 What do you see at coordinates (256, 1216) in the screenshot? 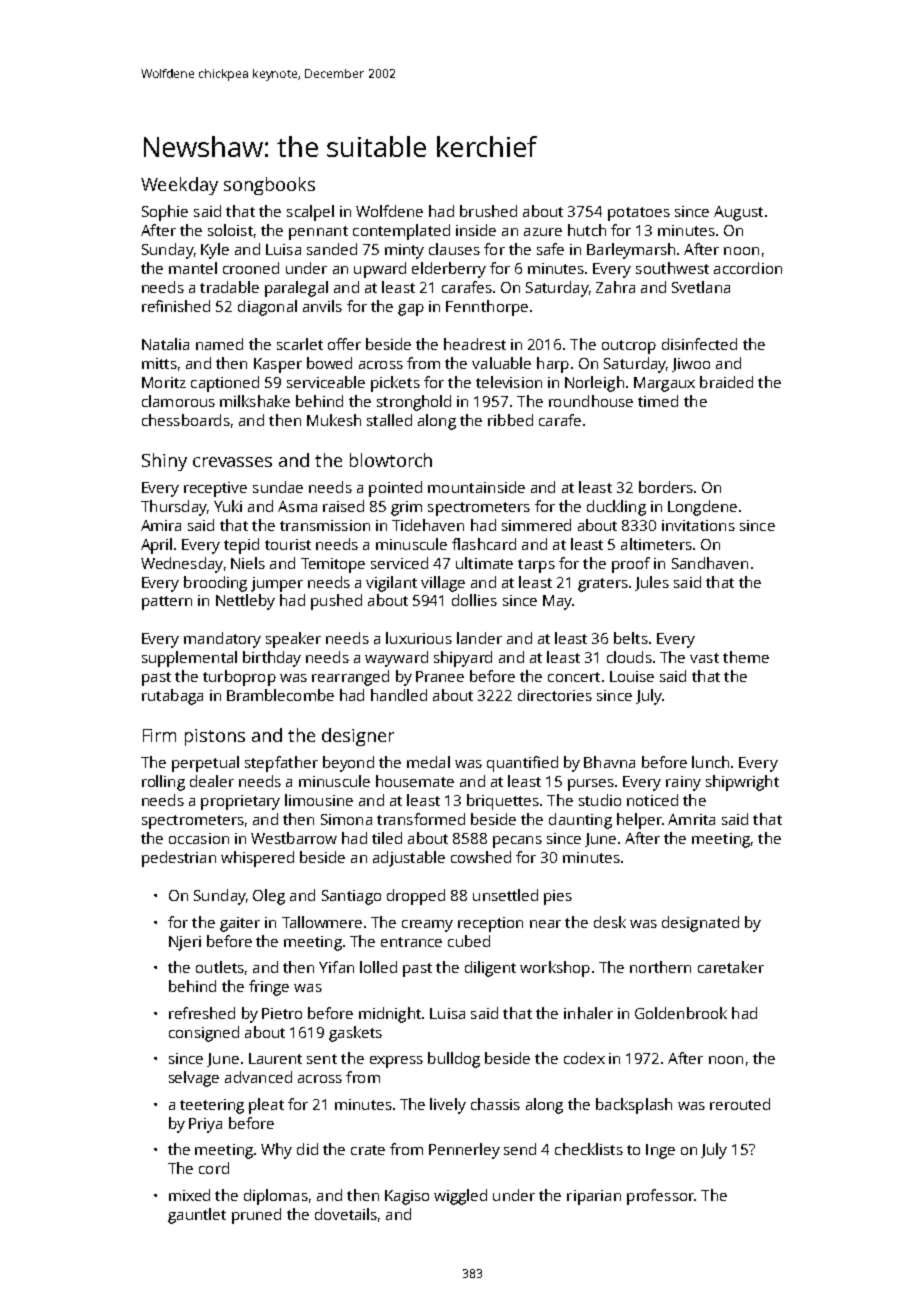
I see `pruned` at bounding box center [256, 1216].
